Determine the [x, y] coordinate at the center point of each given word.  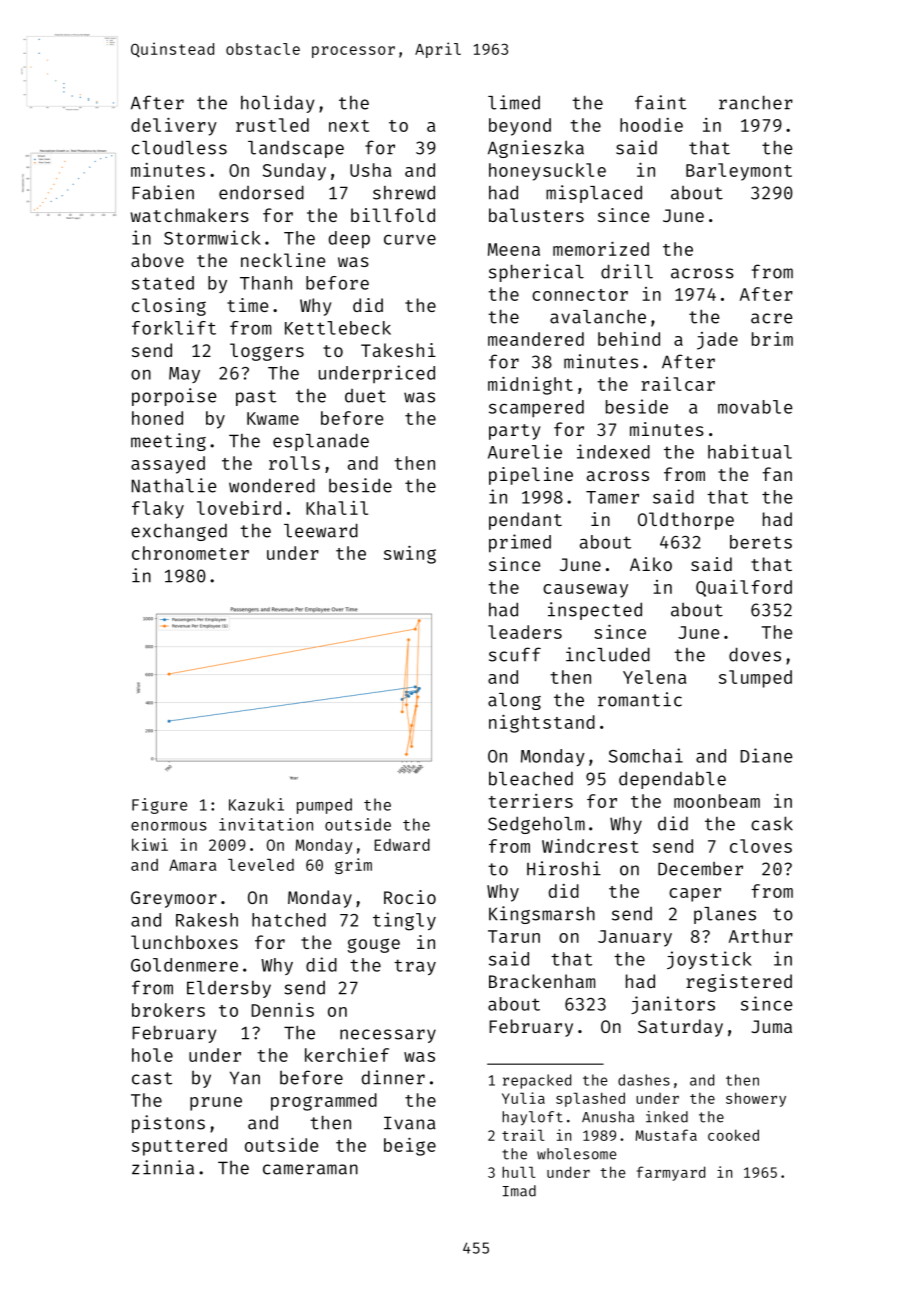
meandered [536, 339]
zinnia [163, 1167]
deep [349, 240]
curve [410, 239]
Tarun [514, 936]
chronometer [190, 553]
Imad [519, 1191]
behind [629, 339]
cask [772, 823]
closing [169, 307]
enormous [169, 826]
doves [755, 654]
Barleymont [739, 172]
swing [410, 554]
